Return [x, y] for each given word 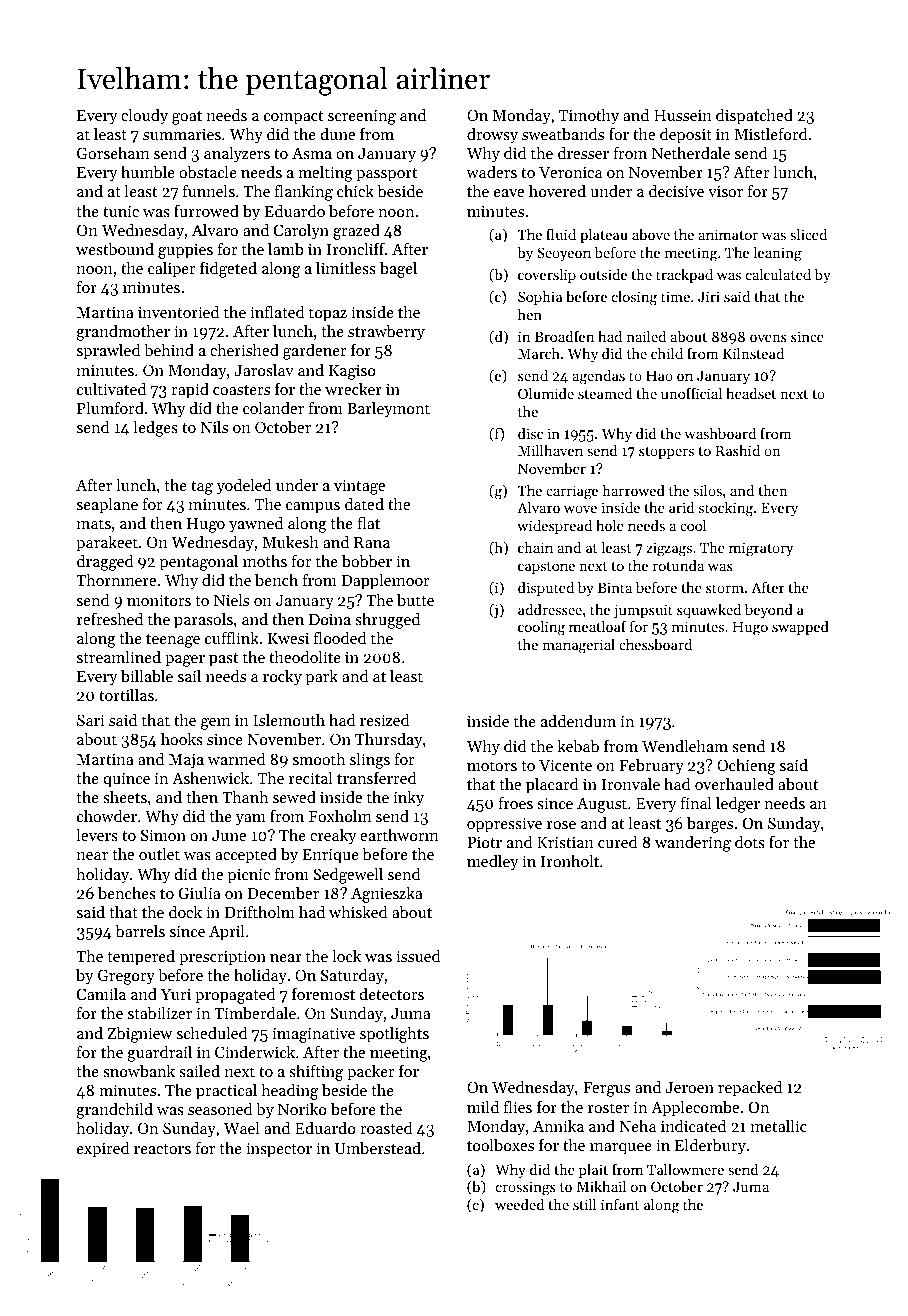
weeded [520, 1204]
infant [620, 1204]
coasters [241, 390]
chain [535, 547]
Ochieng [746, 767]
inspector [279, 1150]
